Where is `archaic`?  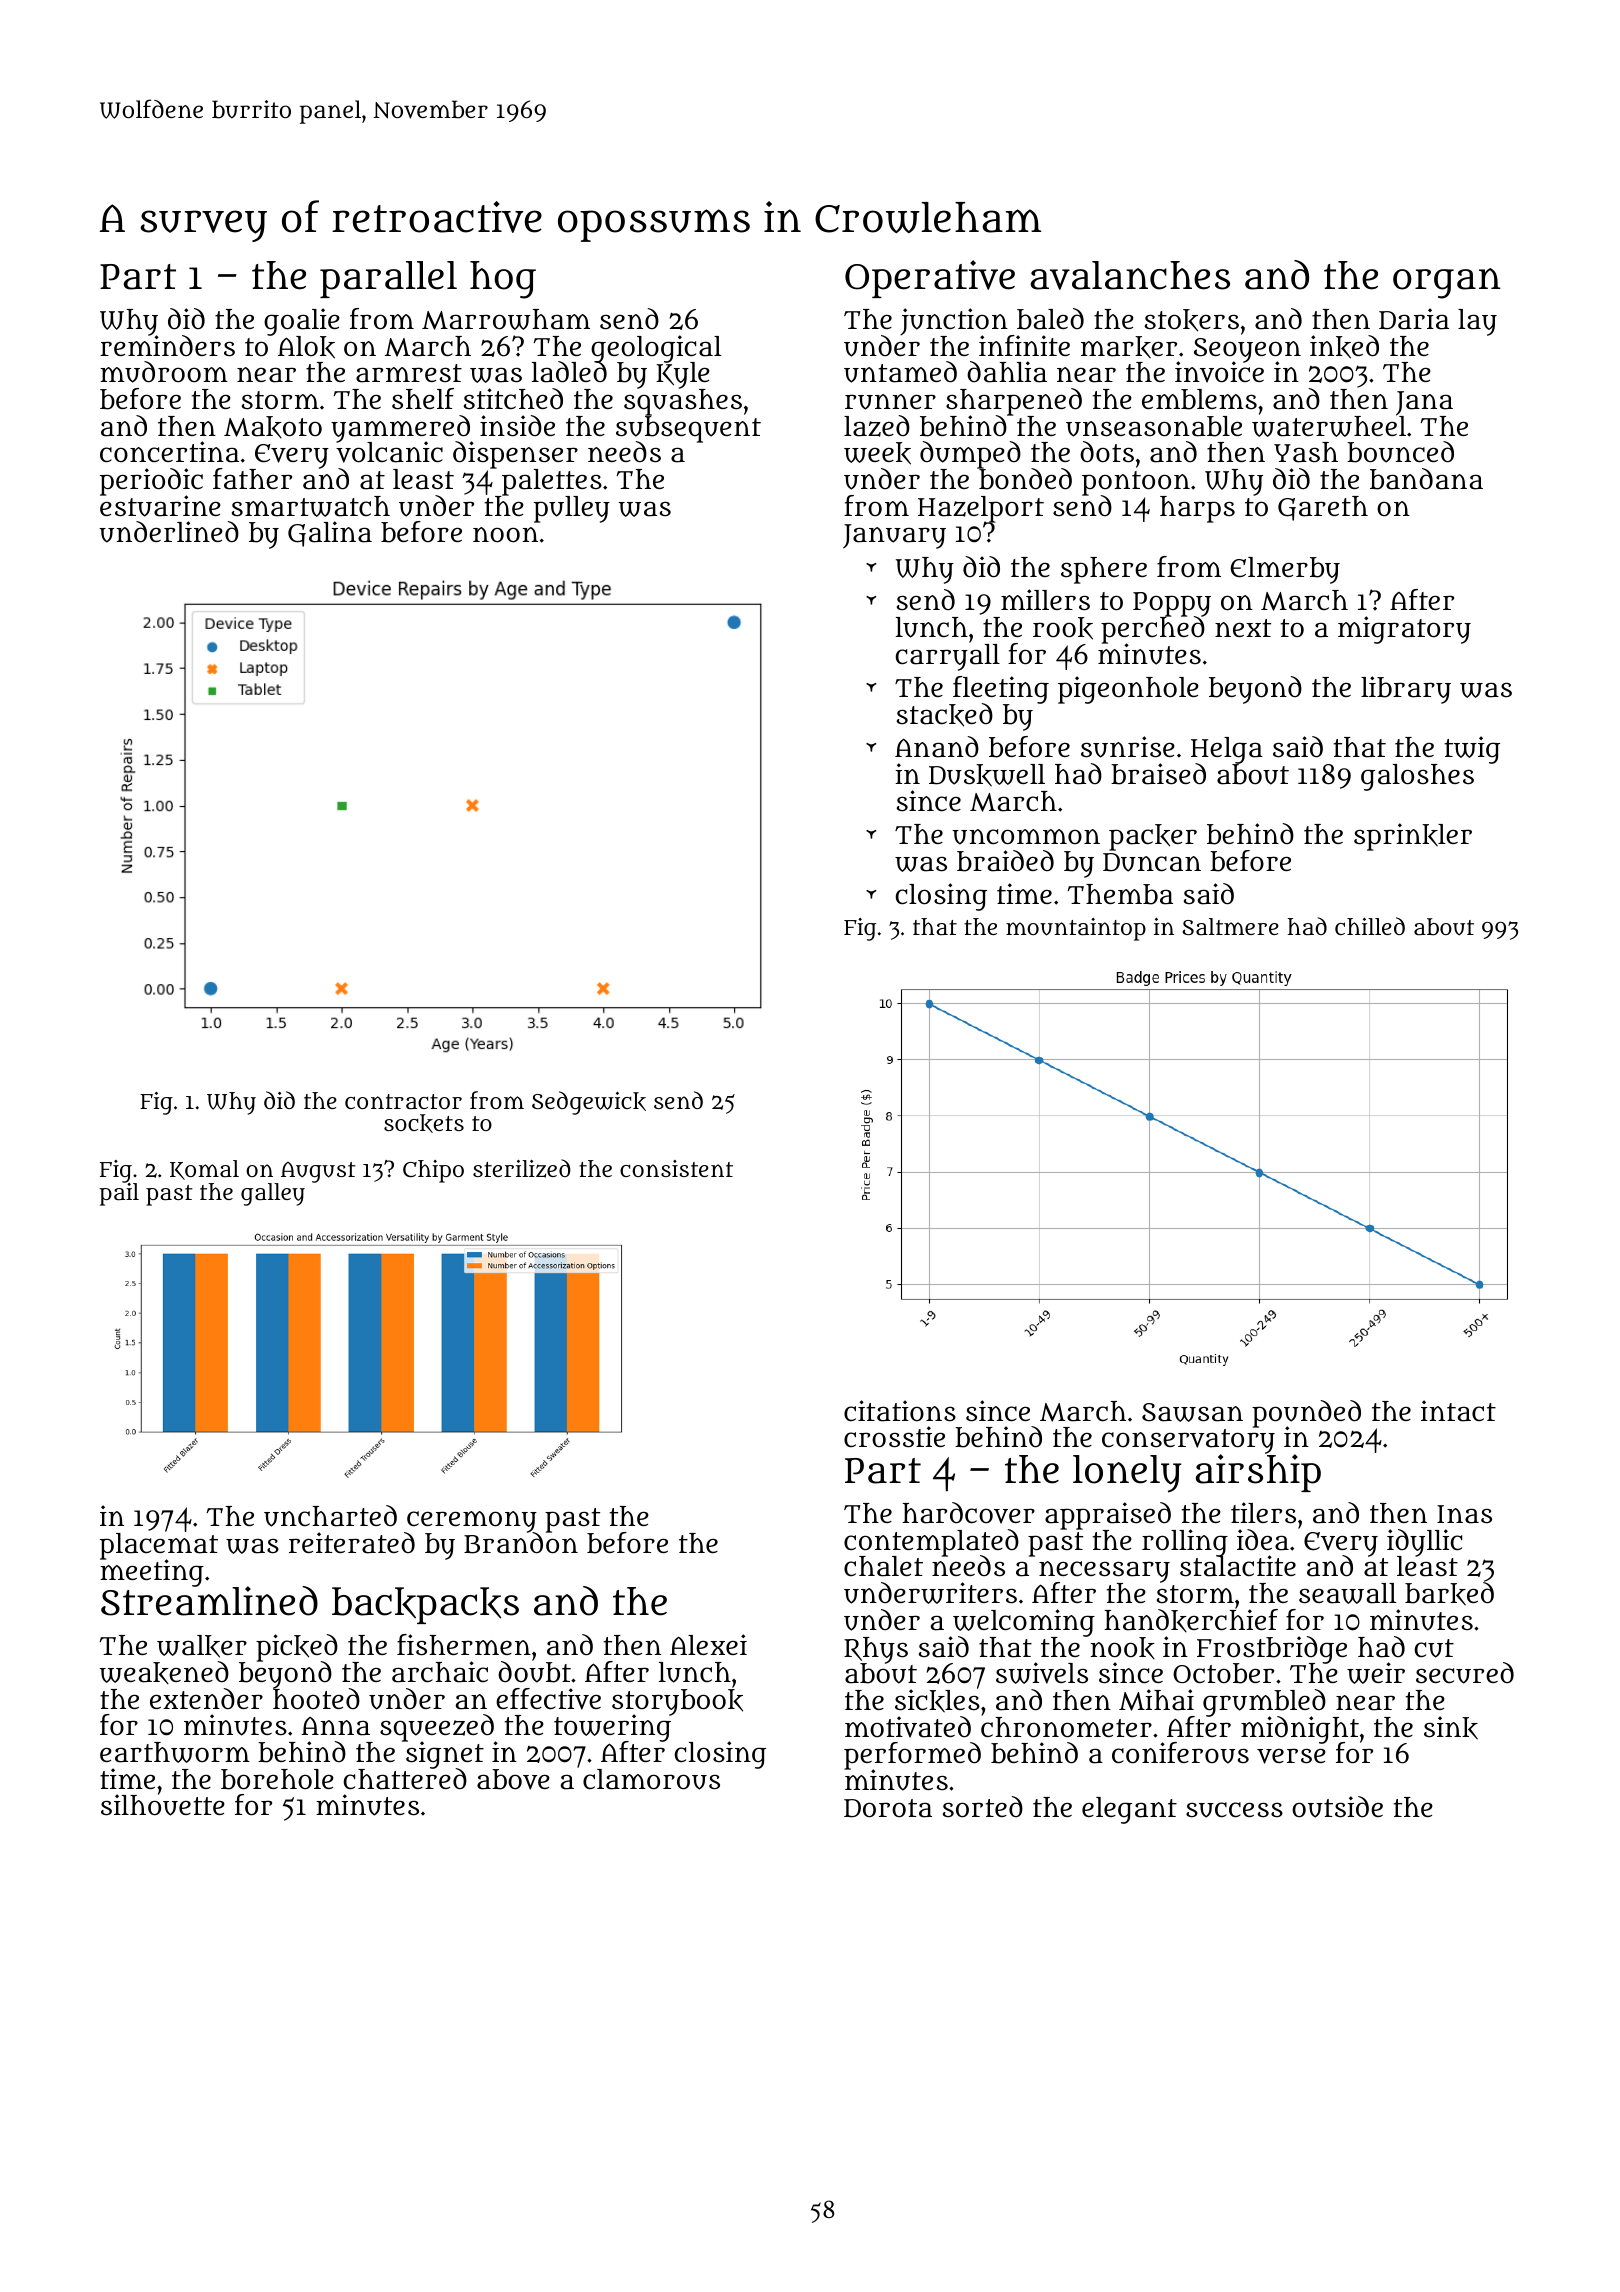 archaic is located at coordinates (440, 1672).
